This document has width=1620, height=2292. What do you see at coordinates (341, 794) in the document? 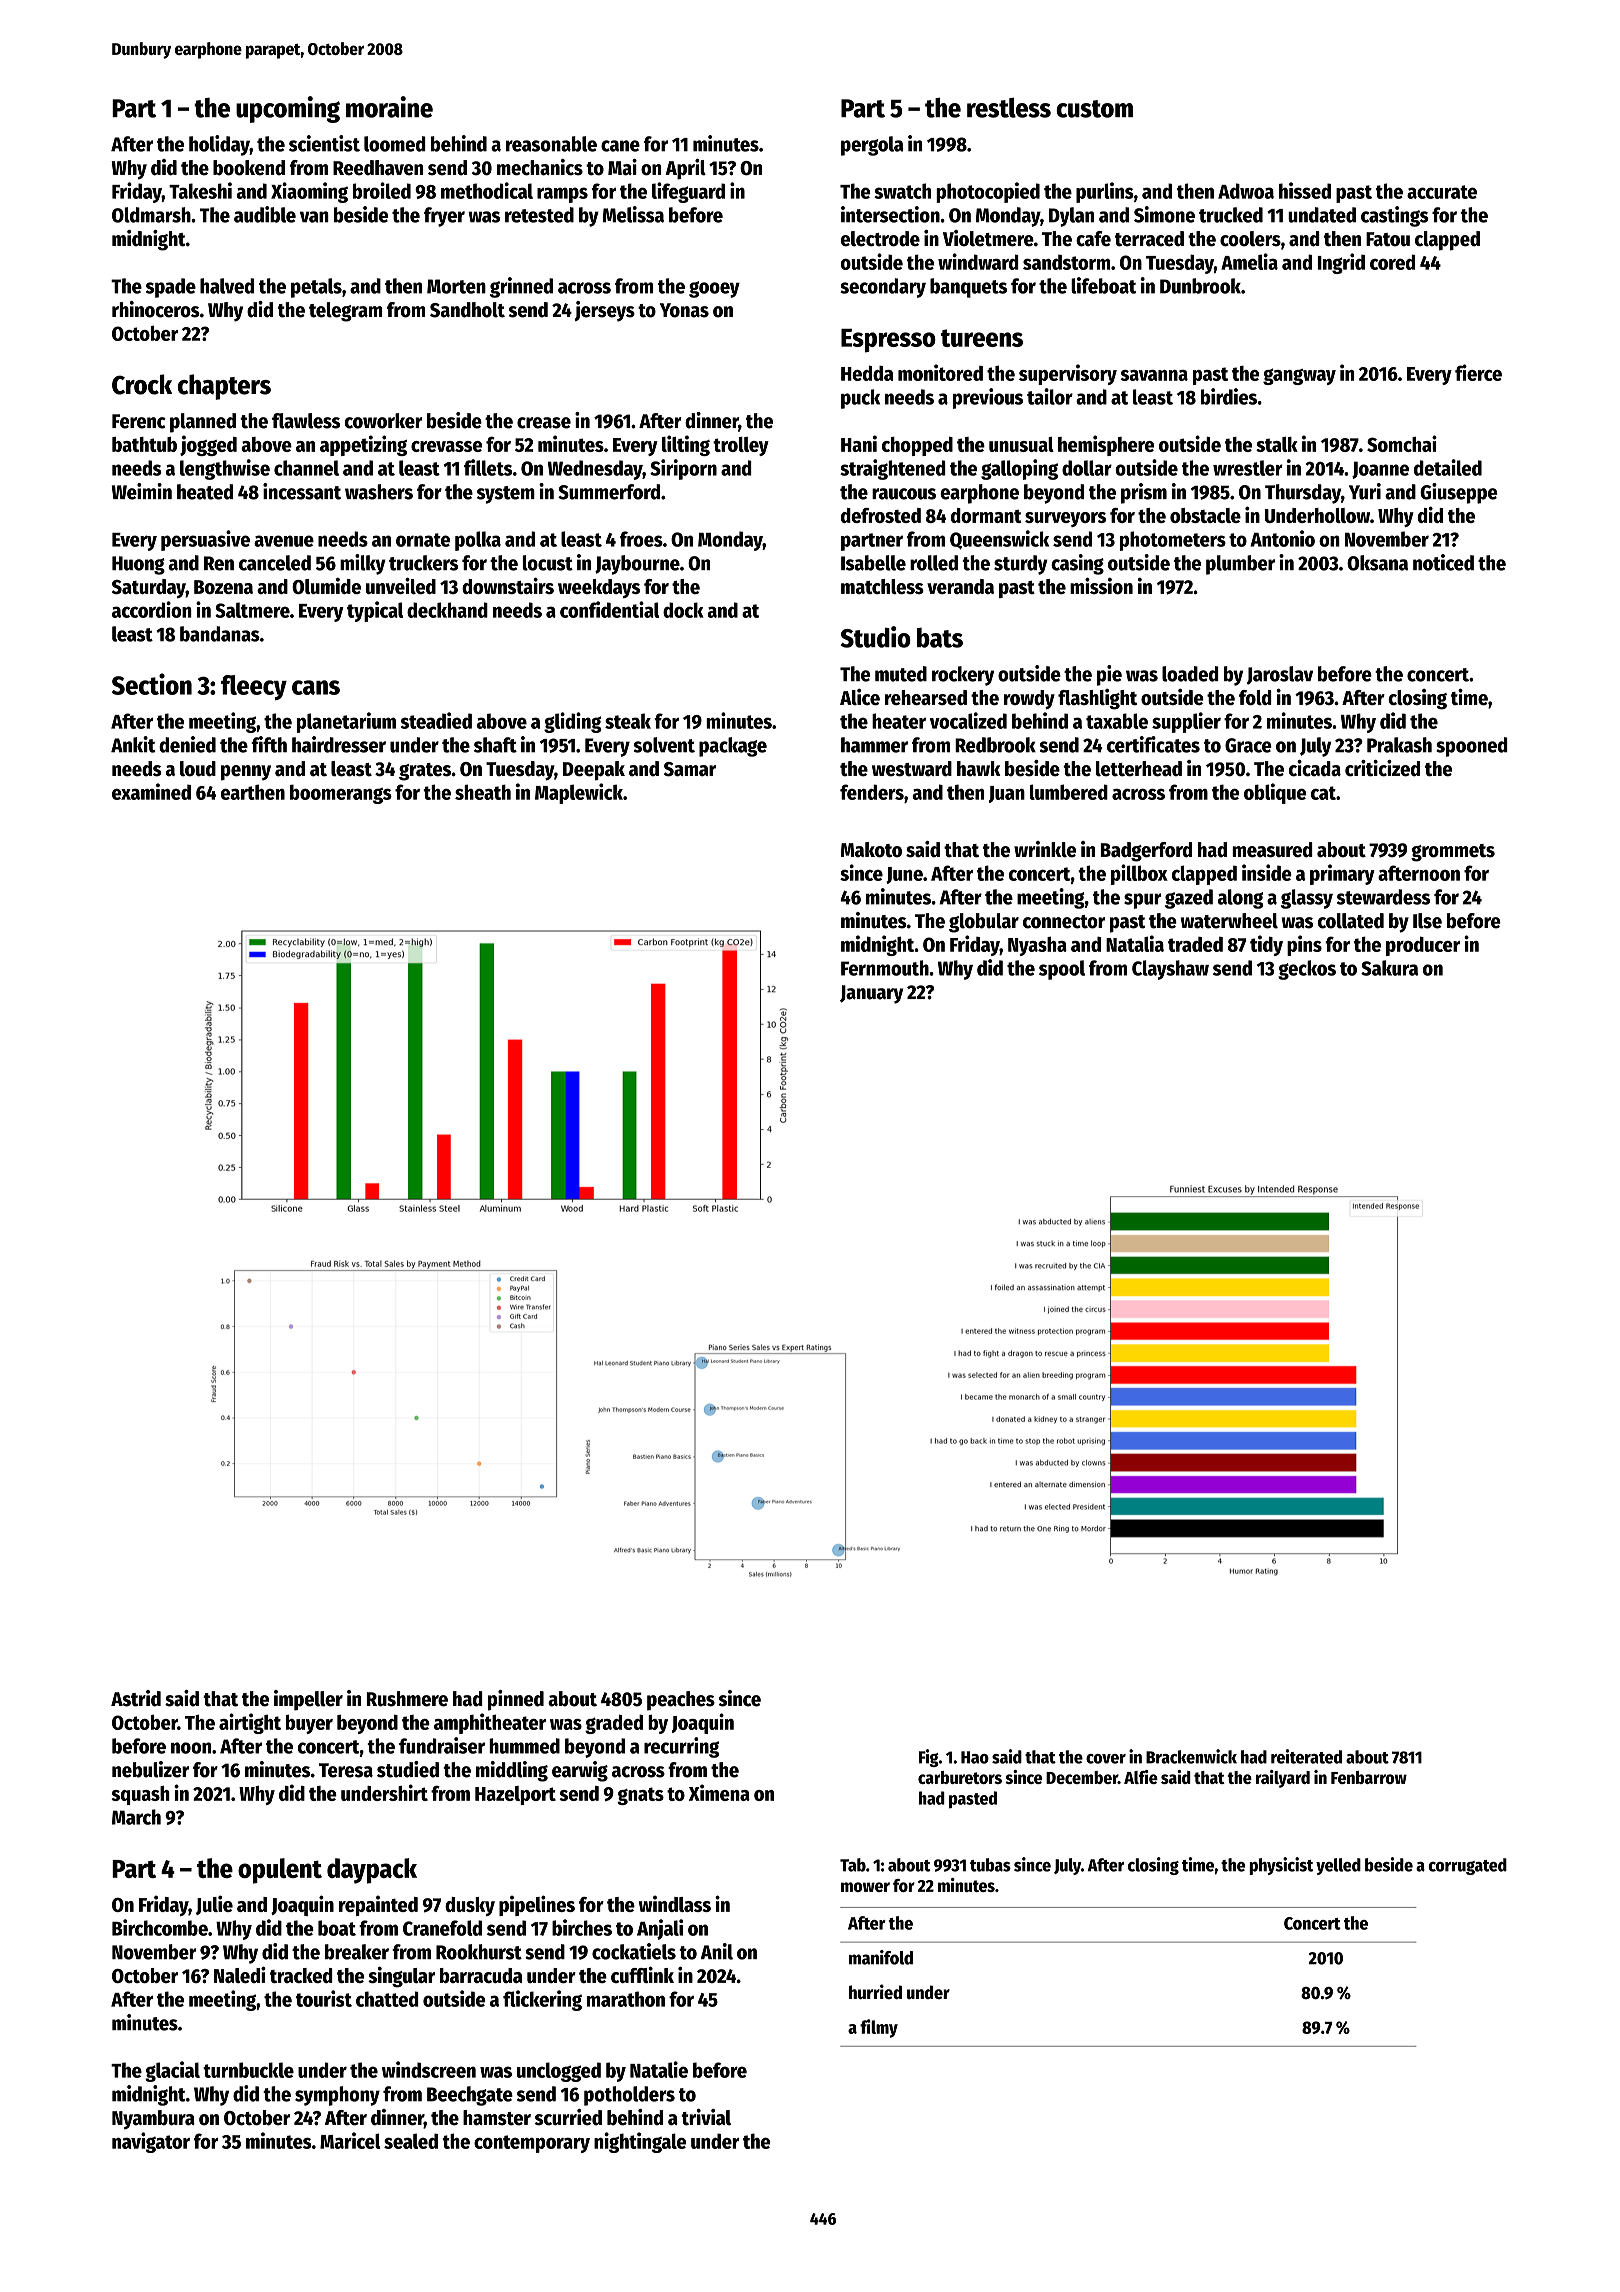
I see `boomerangs` at bounding box center [341, 794].
